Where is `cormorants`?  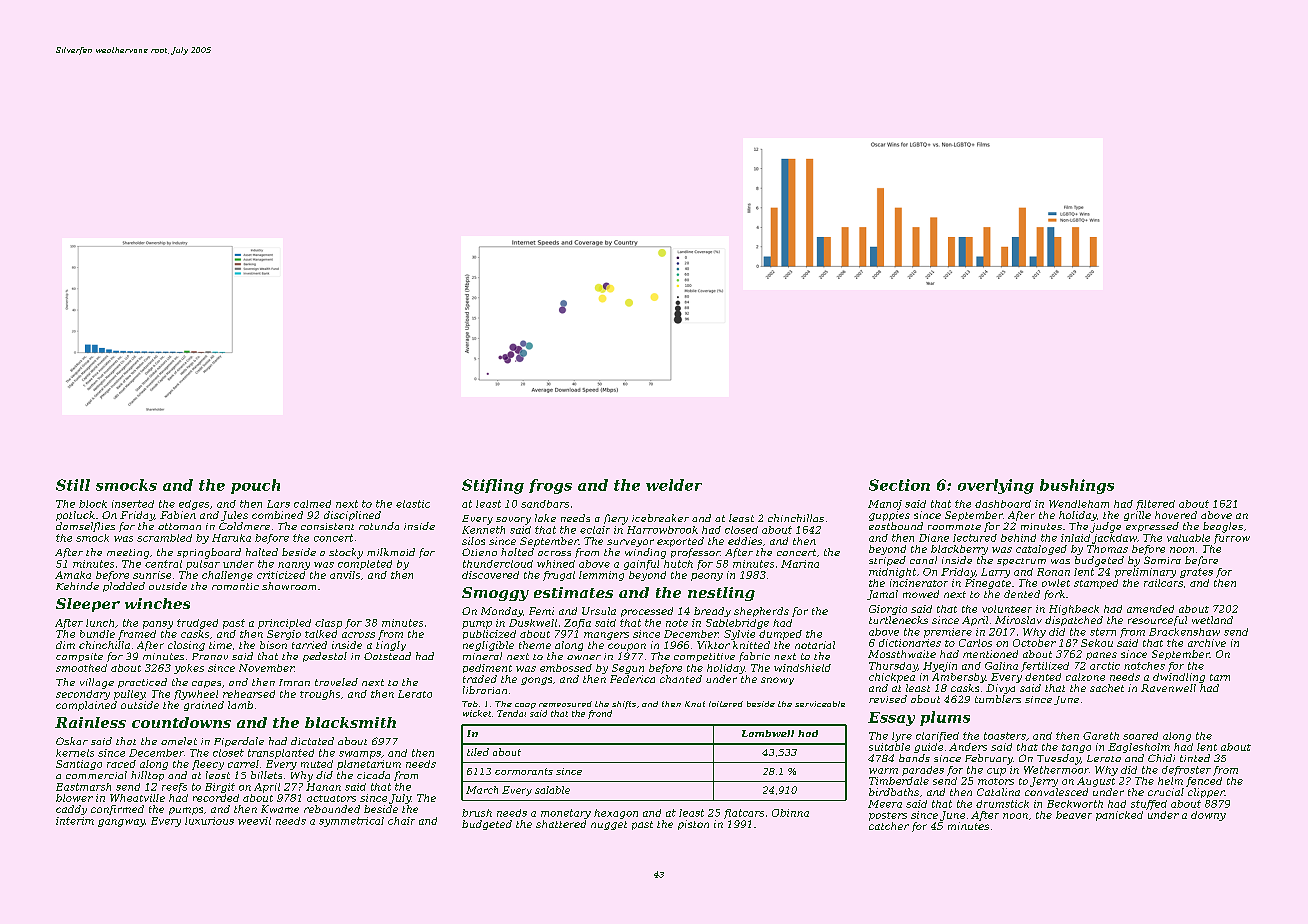
cormorants is located at coordinates (524, 771).
